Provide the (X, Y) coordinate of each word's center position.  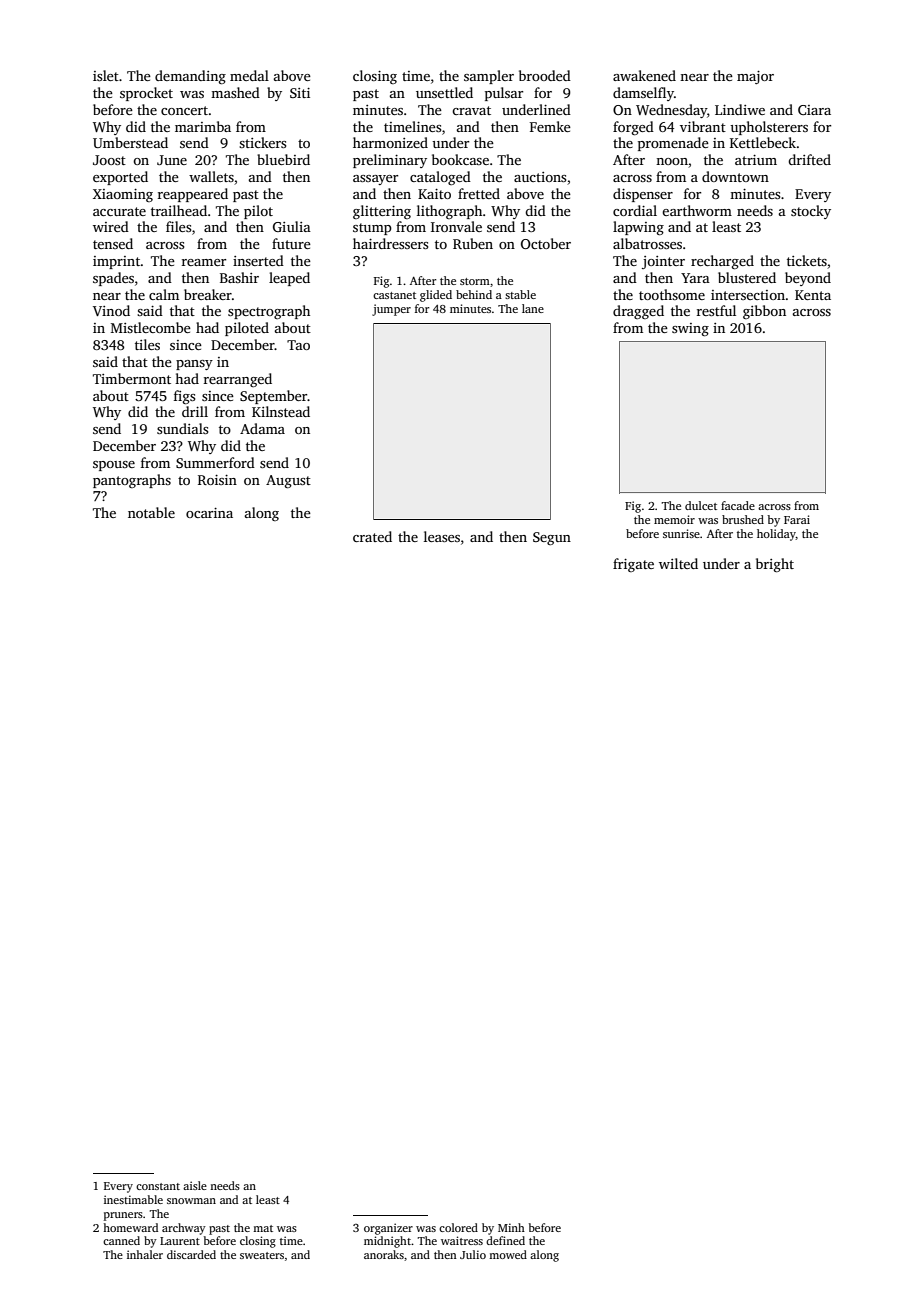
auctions (540, 177)
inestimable (133, 1199)
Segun (552, 538)
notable (151, 512)
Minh (511, 1227)
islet (106, 75)
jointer (663, 262)
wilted (678, 563)
